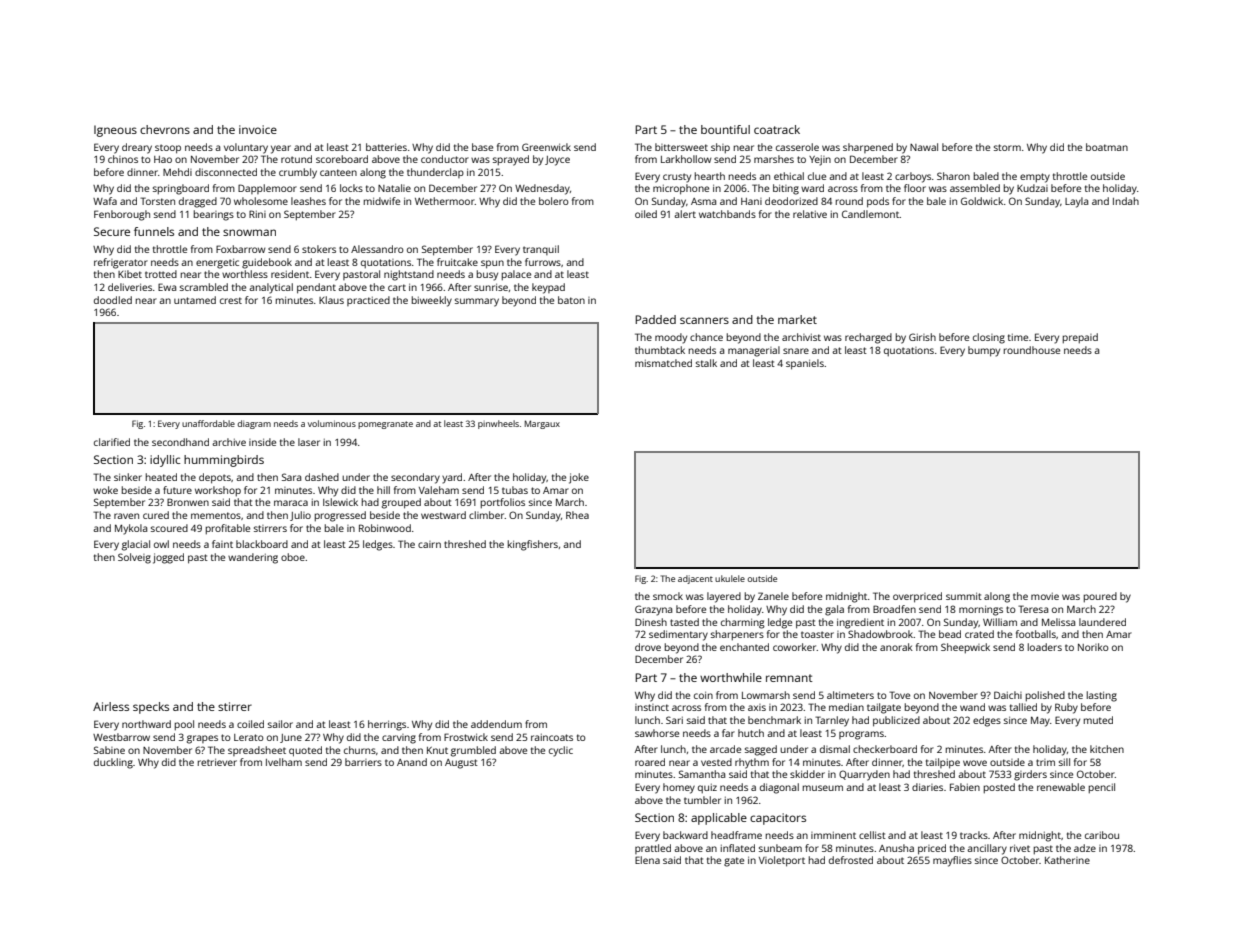  I want to click on scanners, so click(704, 320).
